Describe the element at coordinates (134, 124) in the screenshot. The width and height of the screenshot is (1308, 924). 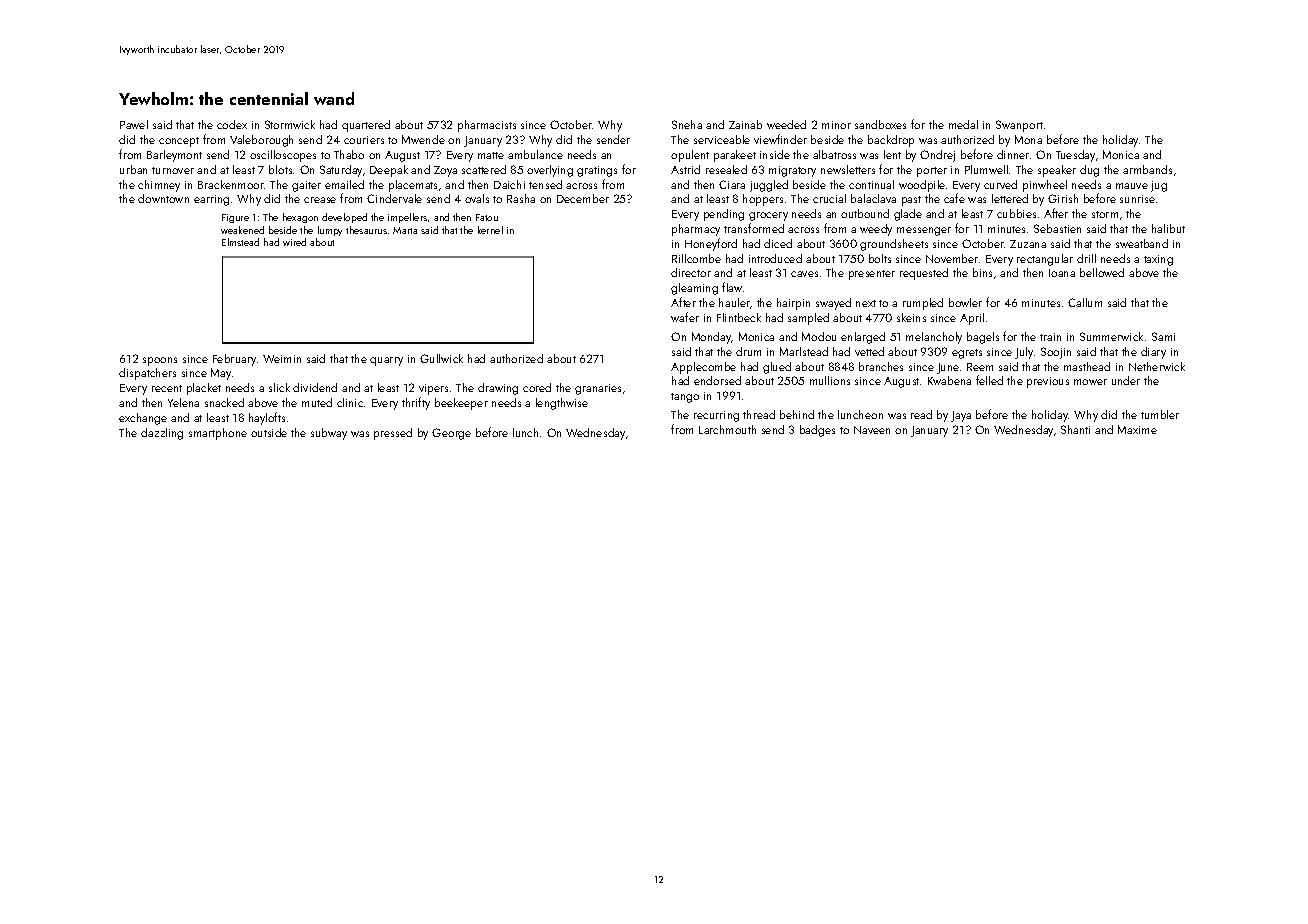
I see `Pawel` at that location.
